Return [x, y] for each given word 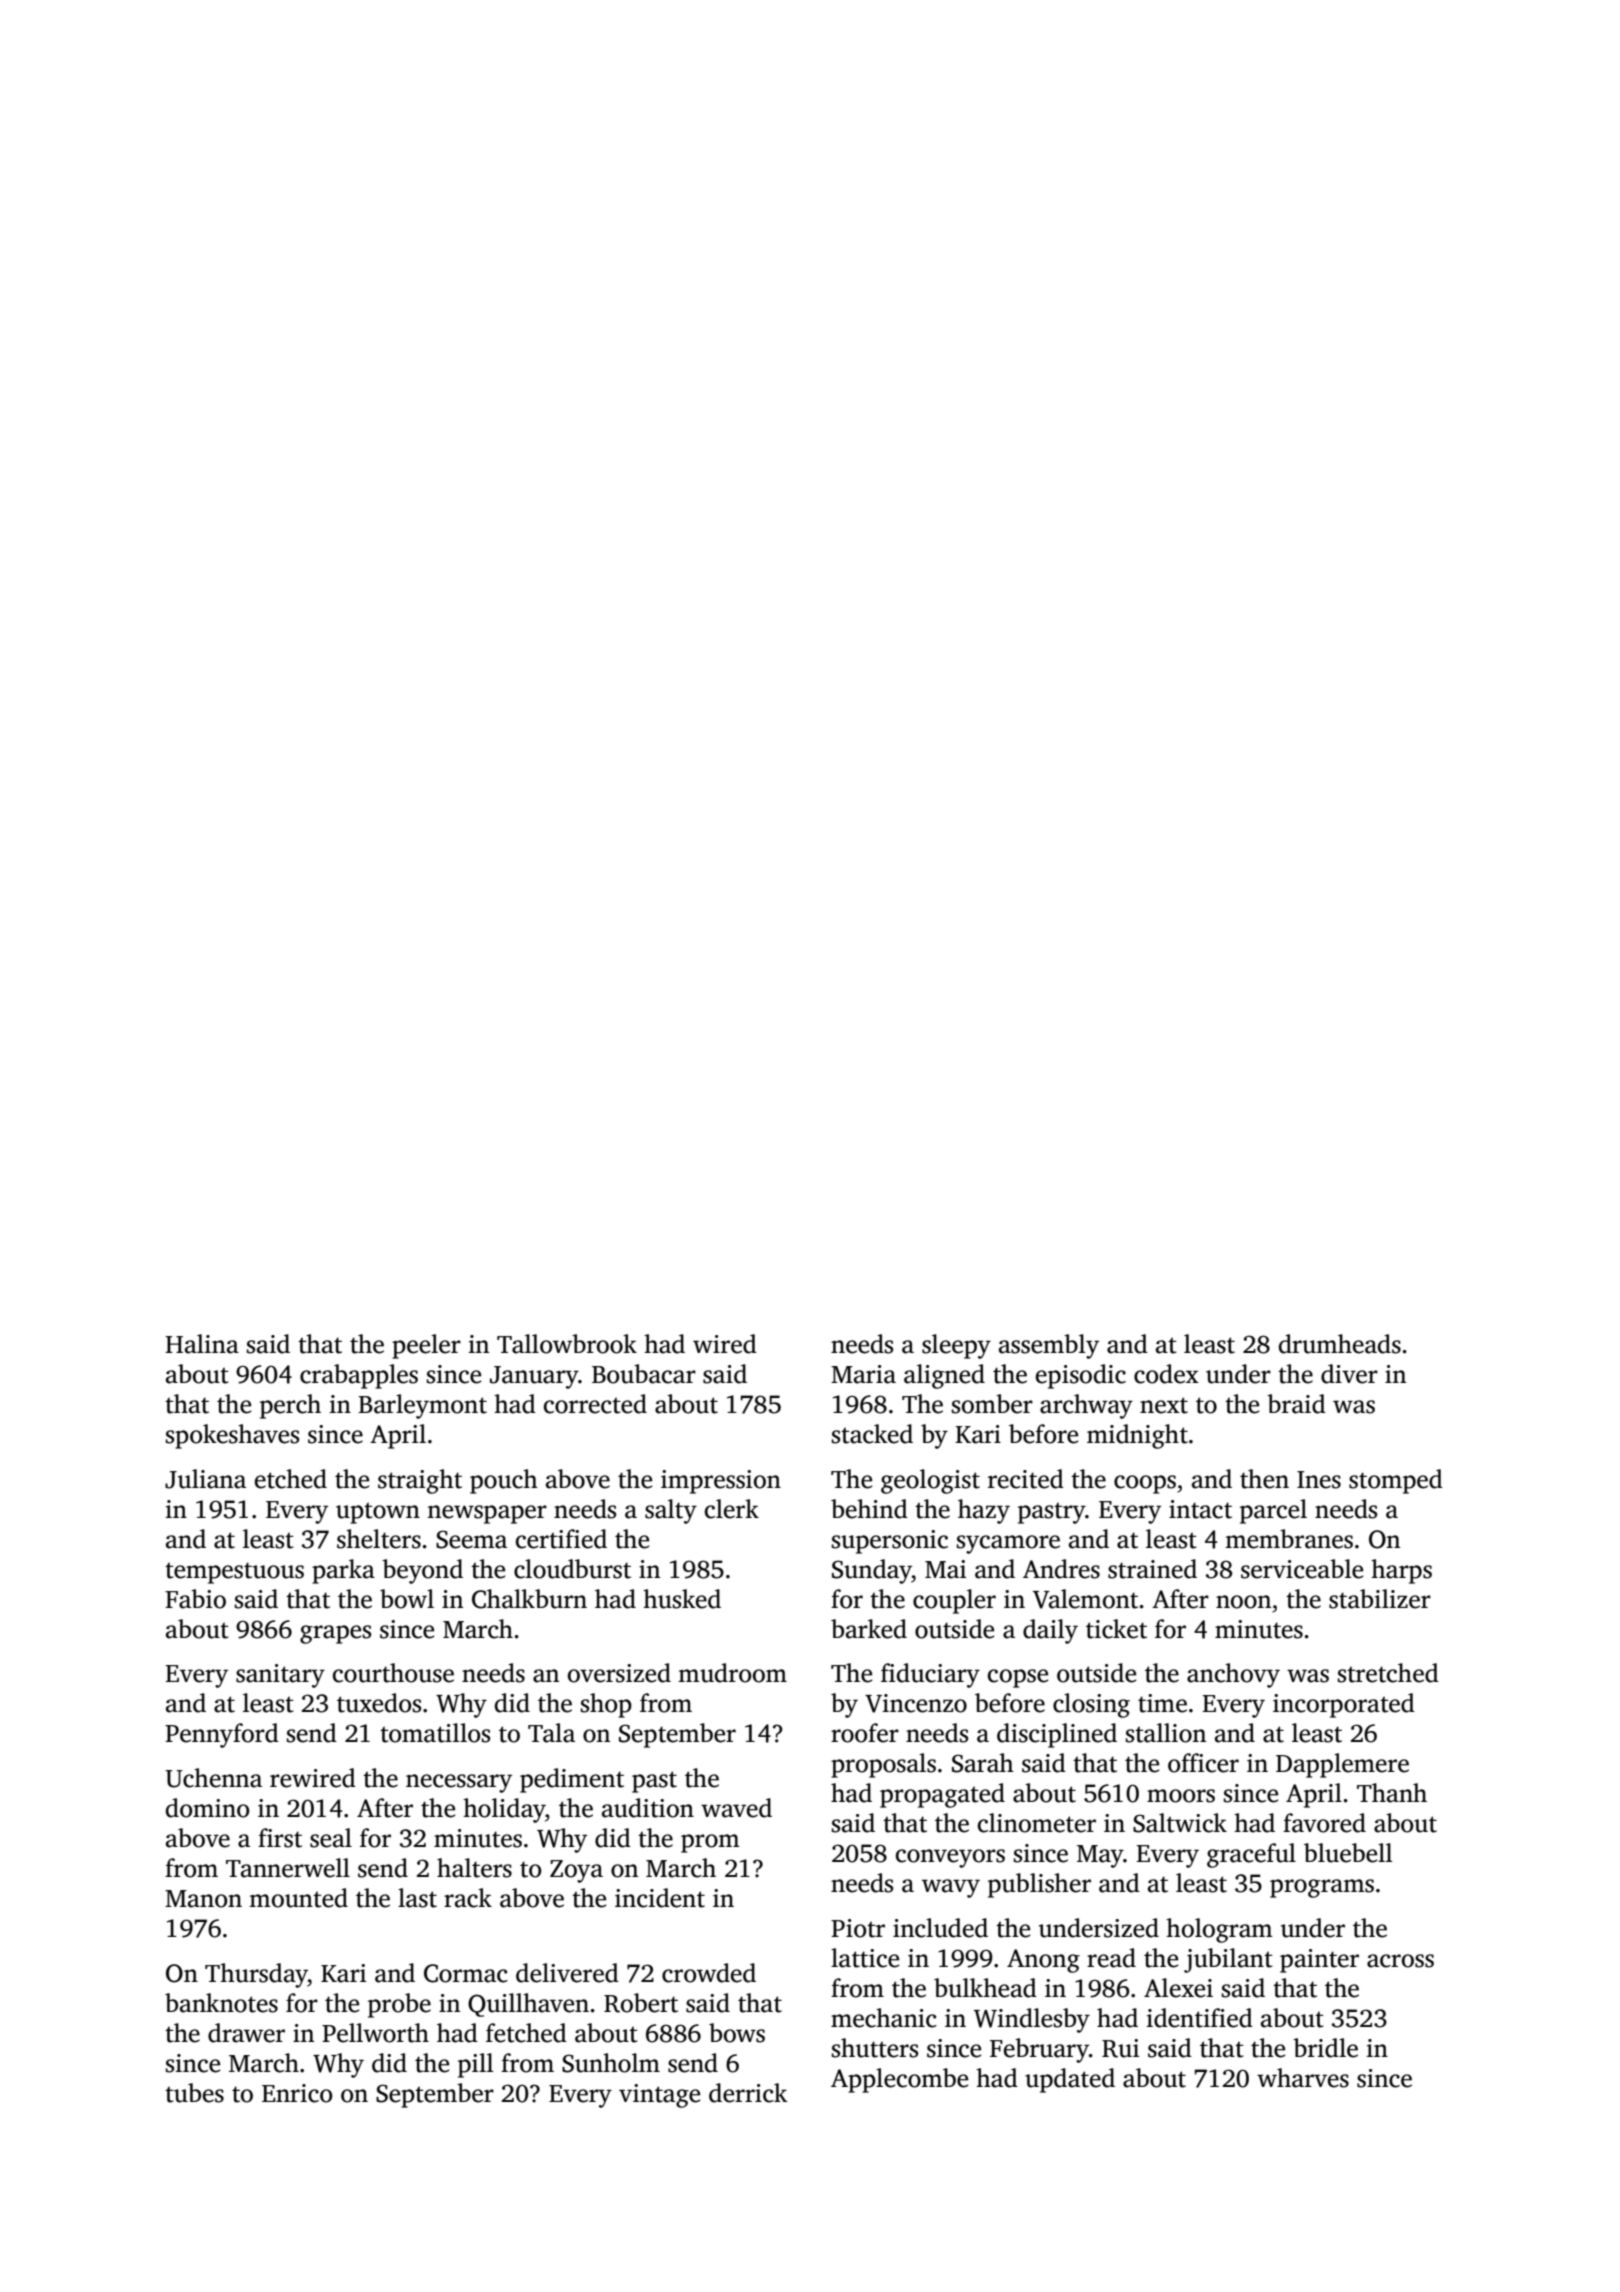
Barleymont [422, 1406]
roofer [865, 1733]
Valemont [1085, 1599]
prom [710, 1843]
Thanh [1392, 1793]
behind [869, 1509]
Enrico [297, 2093]
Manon [203, 1899]
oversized [619, 1673]
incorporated [1344, 1705]
